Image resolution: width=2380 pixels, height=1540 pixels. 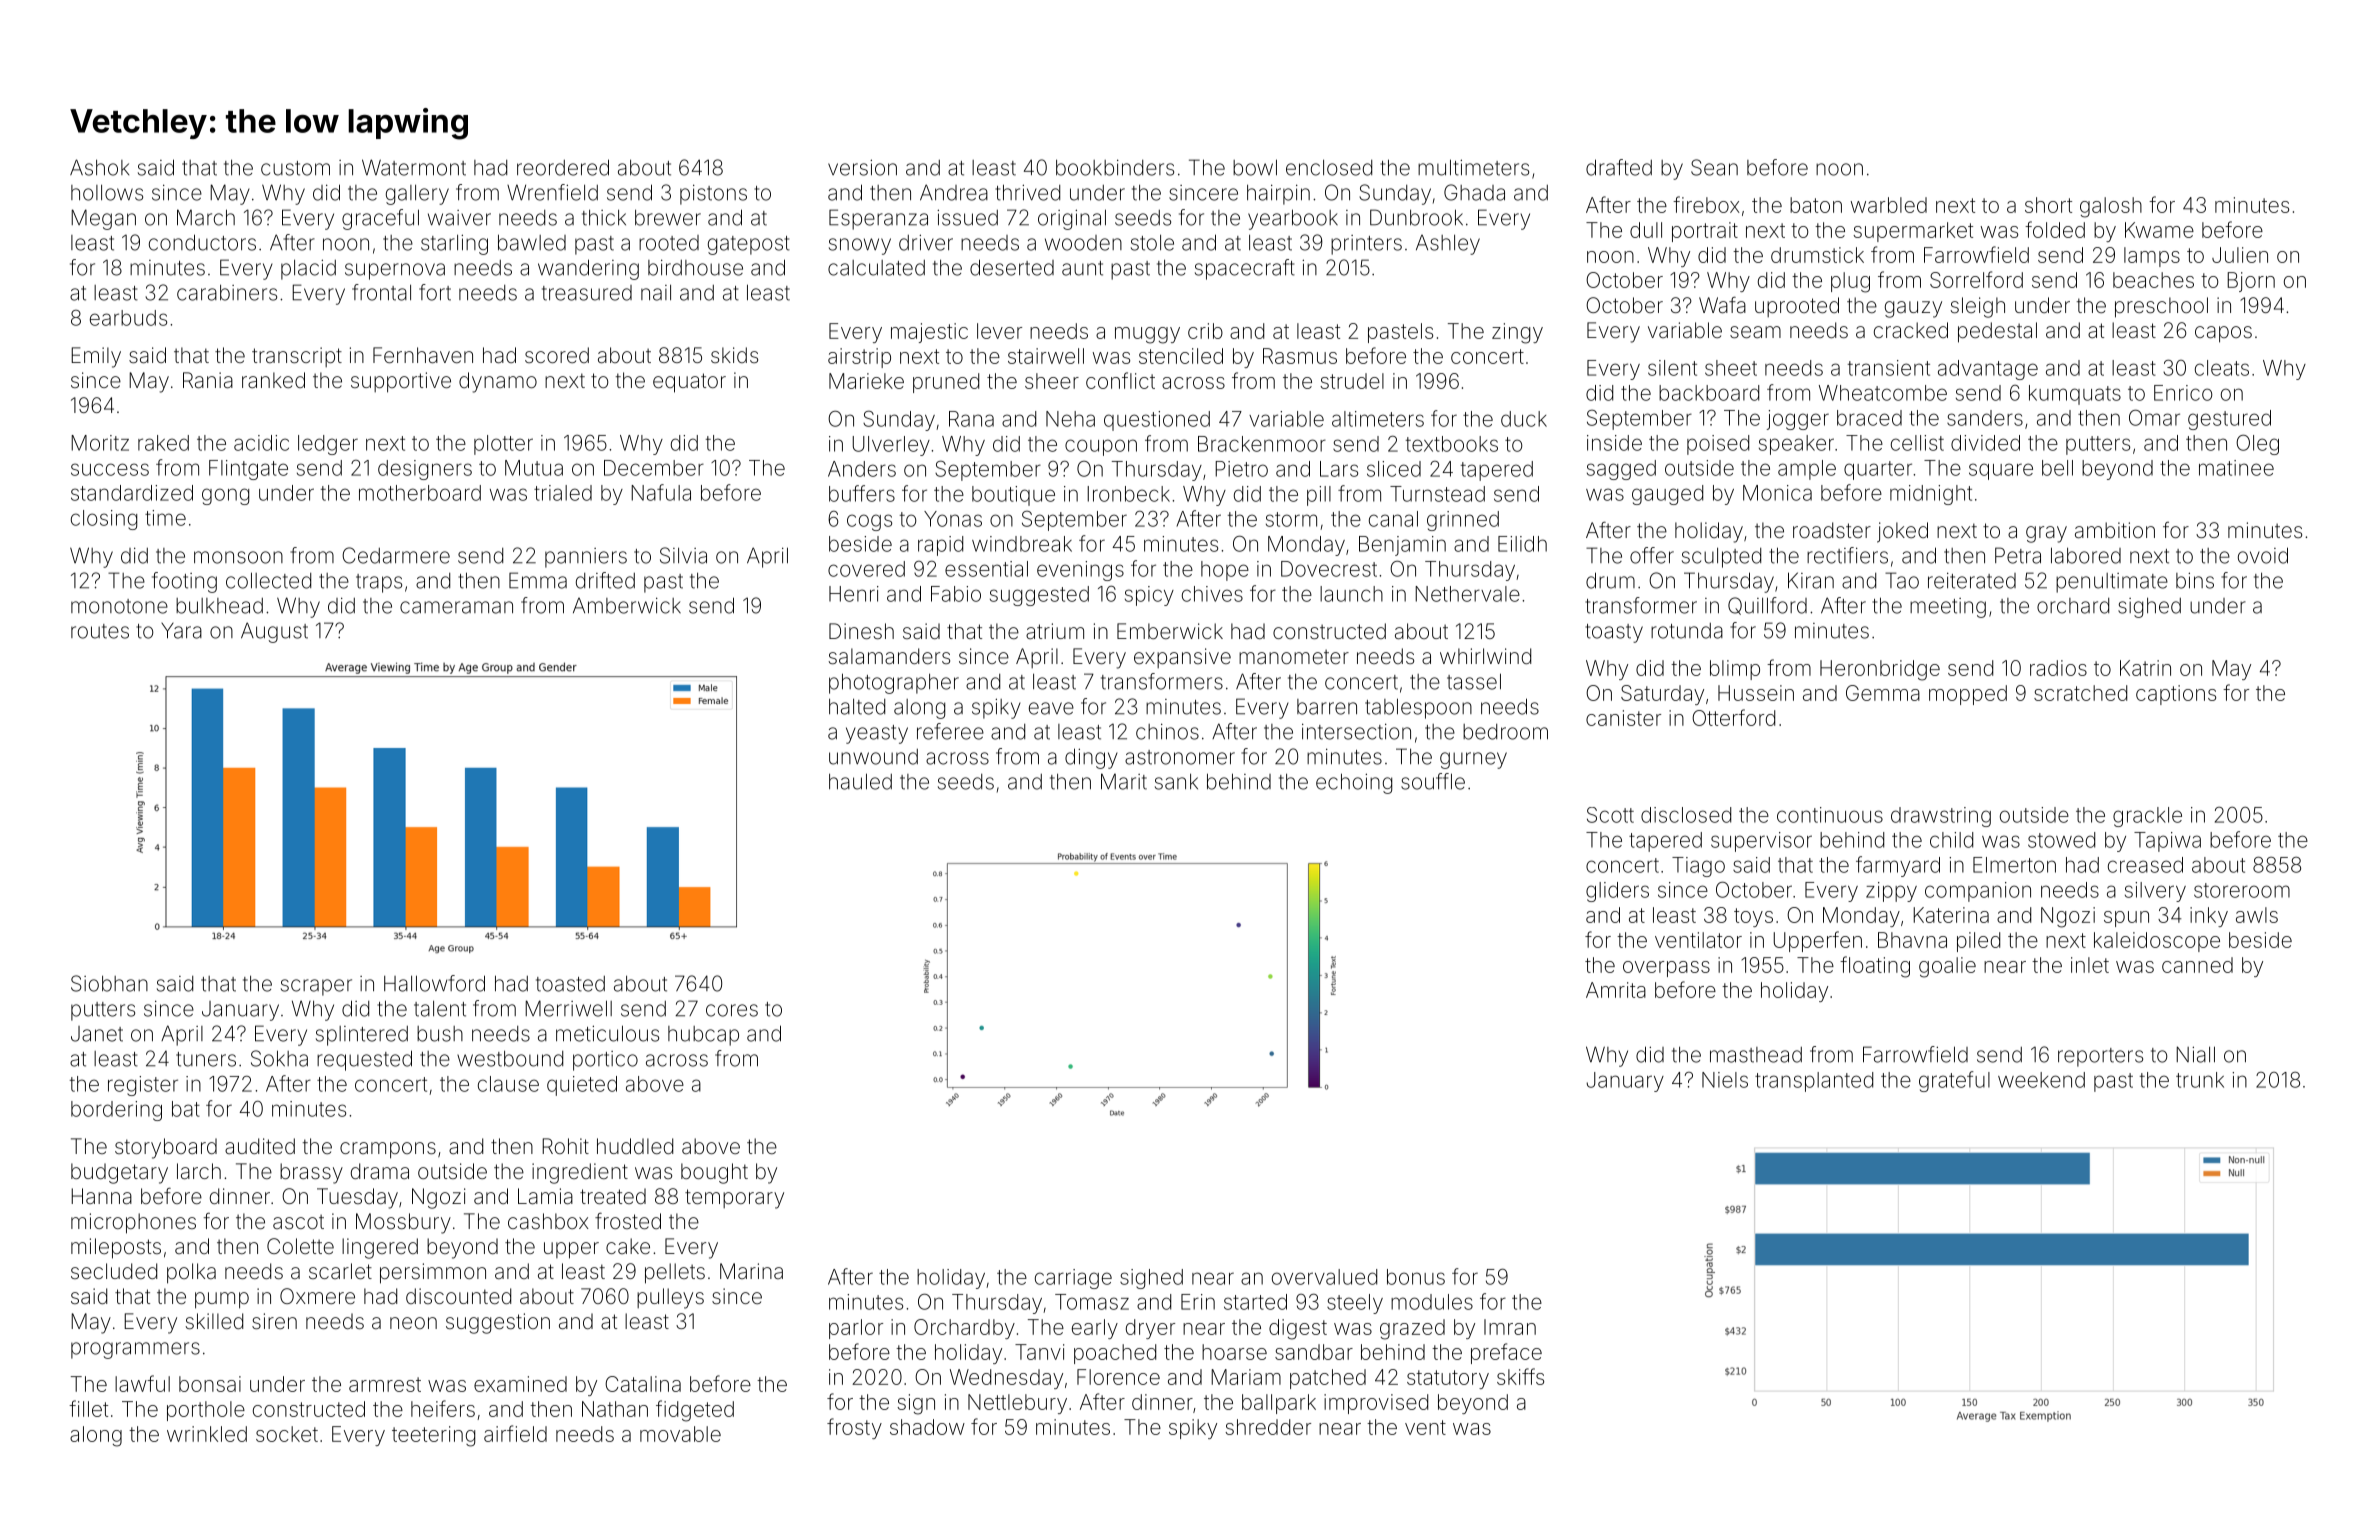 I want to click on bookbinders, so click(x=1115, y=167).
